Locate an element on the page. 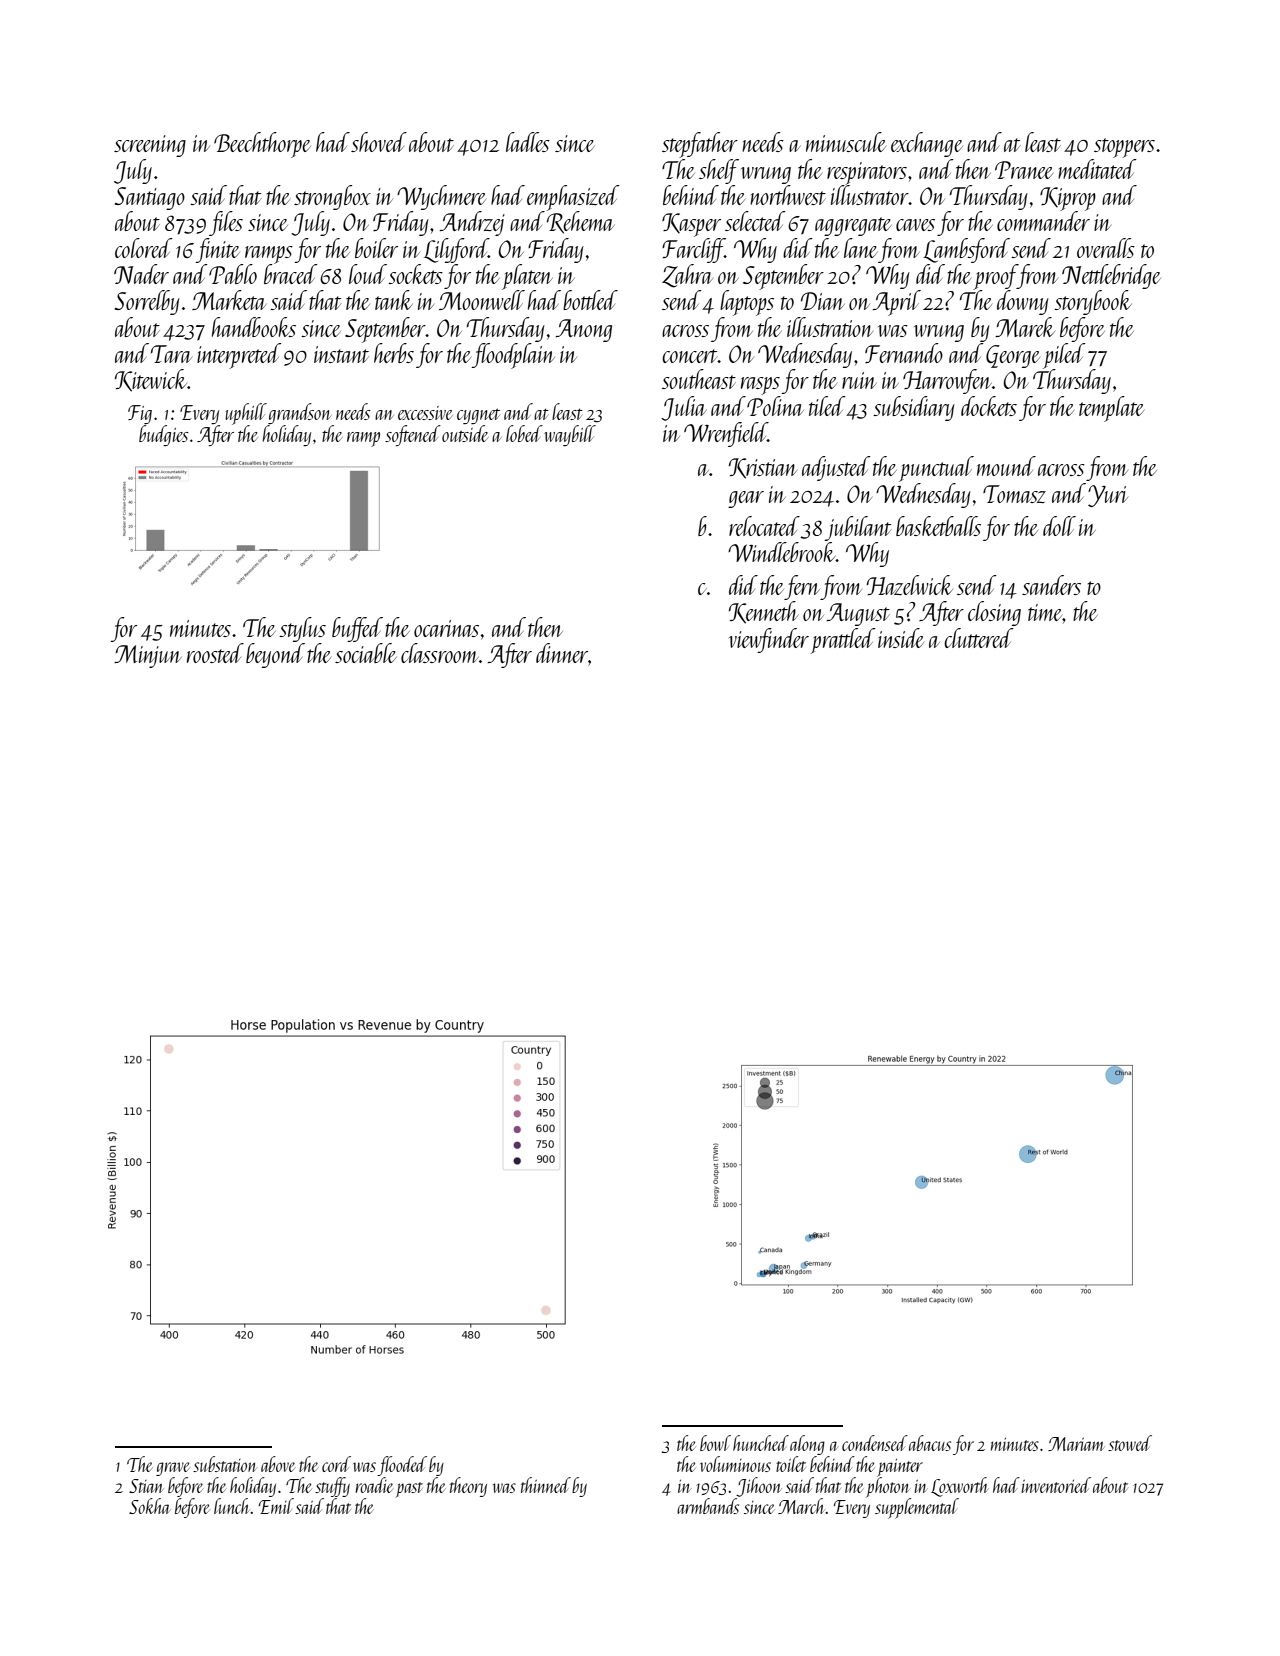 The height and width of the page is (1656, 1280). Minjun is located at coordinates (148, 656).
